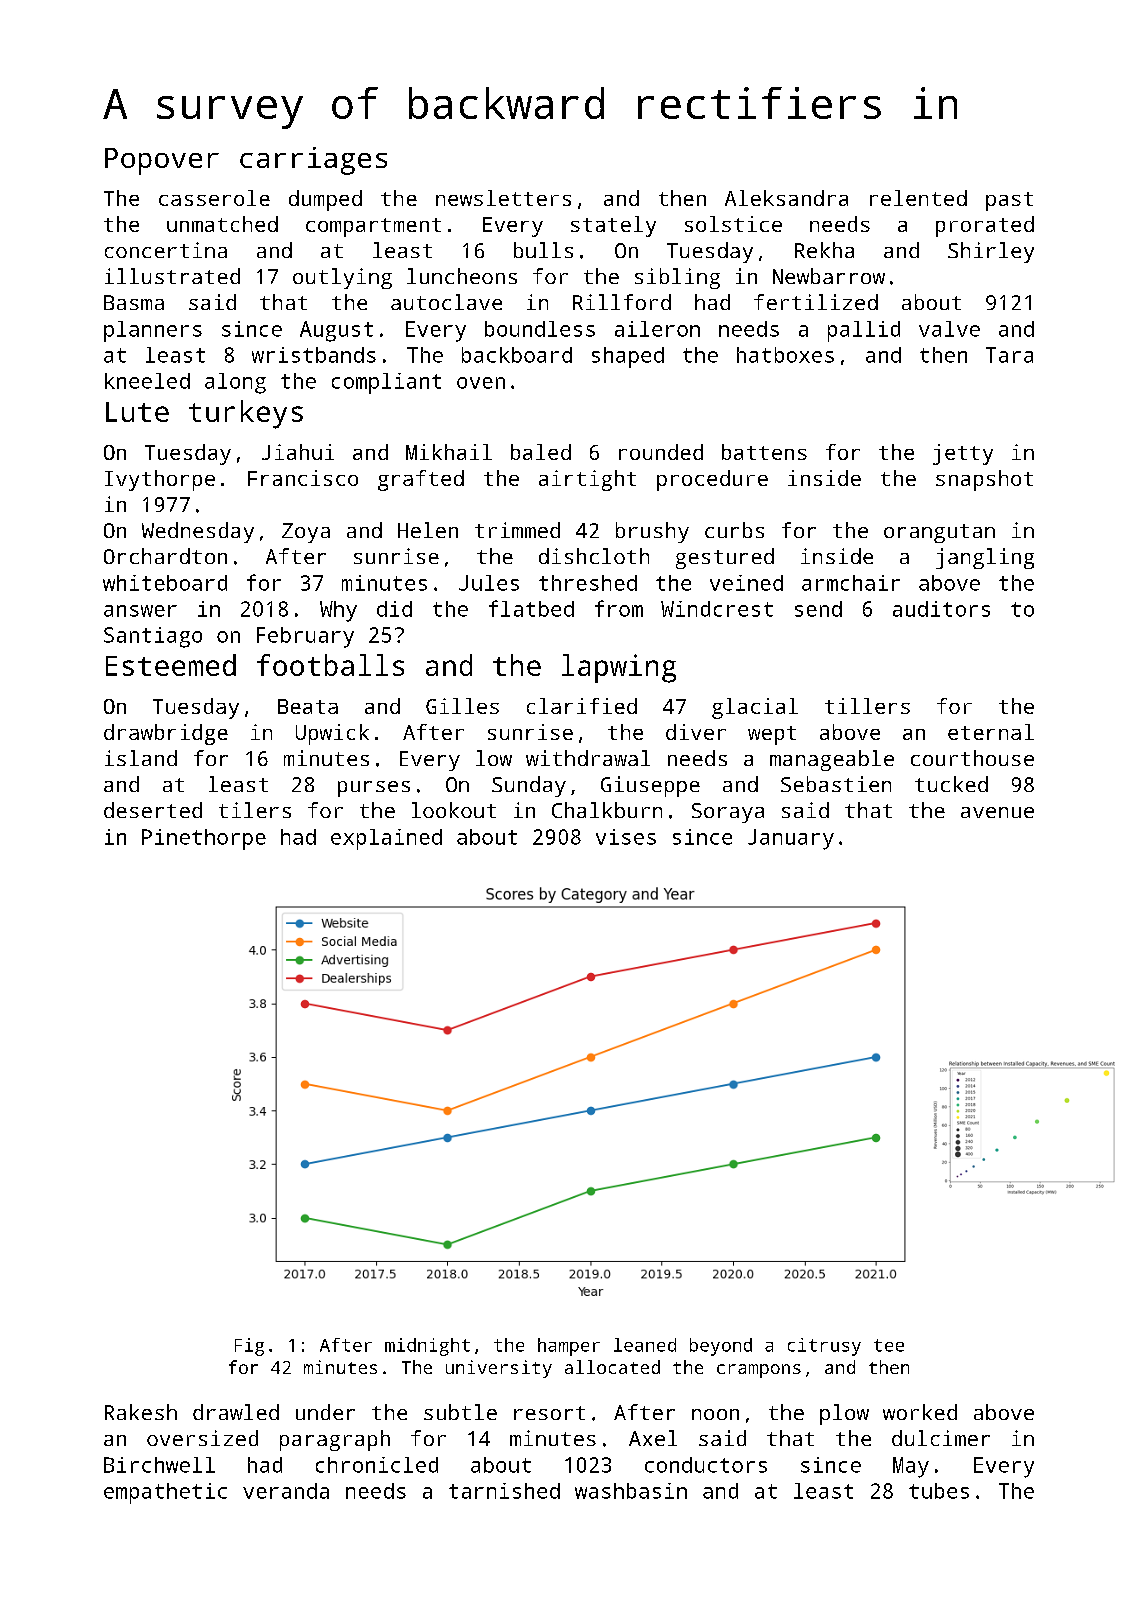 The height and width of the page is (1610, 1138). What do you see at coordinates (569, 1347) in the page?
I see `hamper` at bounding box center [569, 1347].
